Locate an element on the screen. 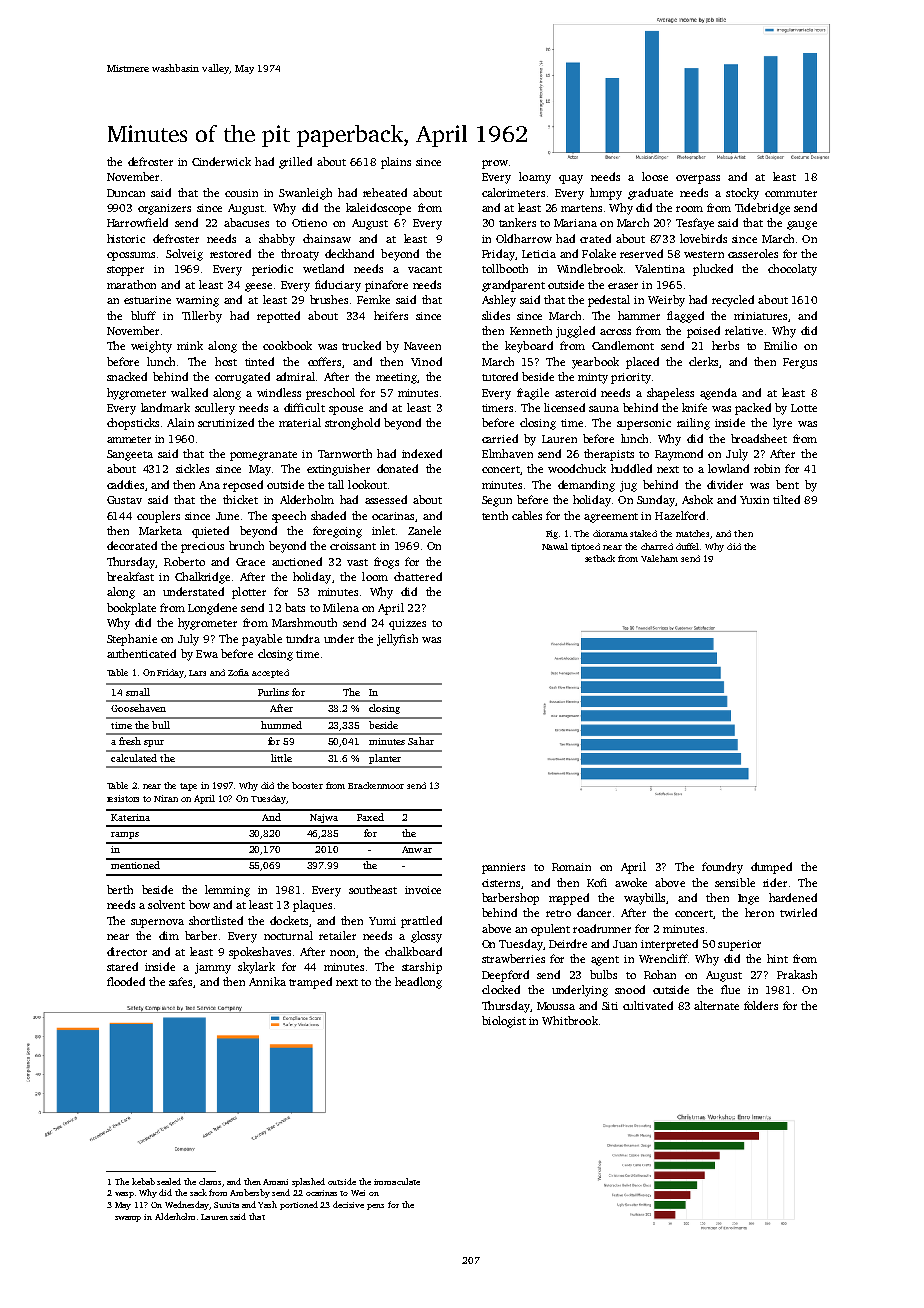 This screenshot has height=1308, width=924. plains is located at coordinates (396, 163).
